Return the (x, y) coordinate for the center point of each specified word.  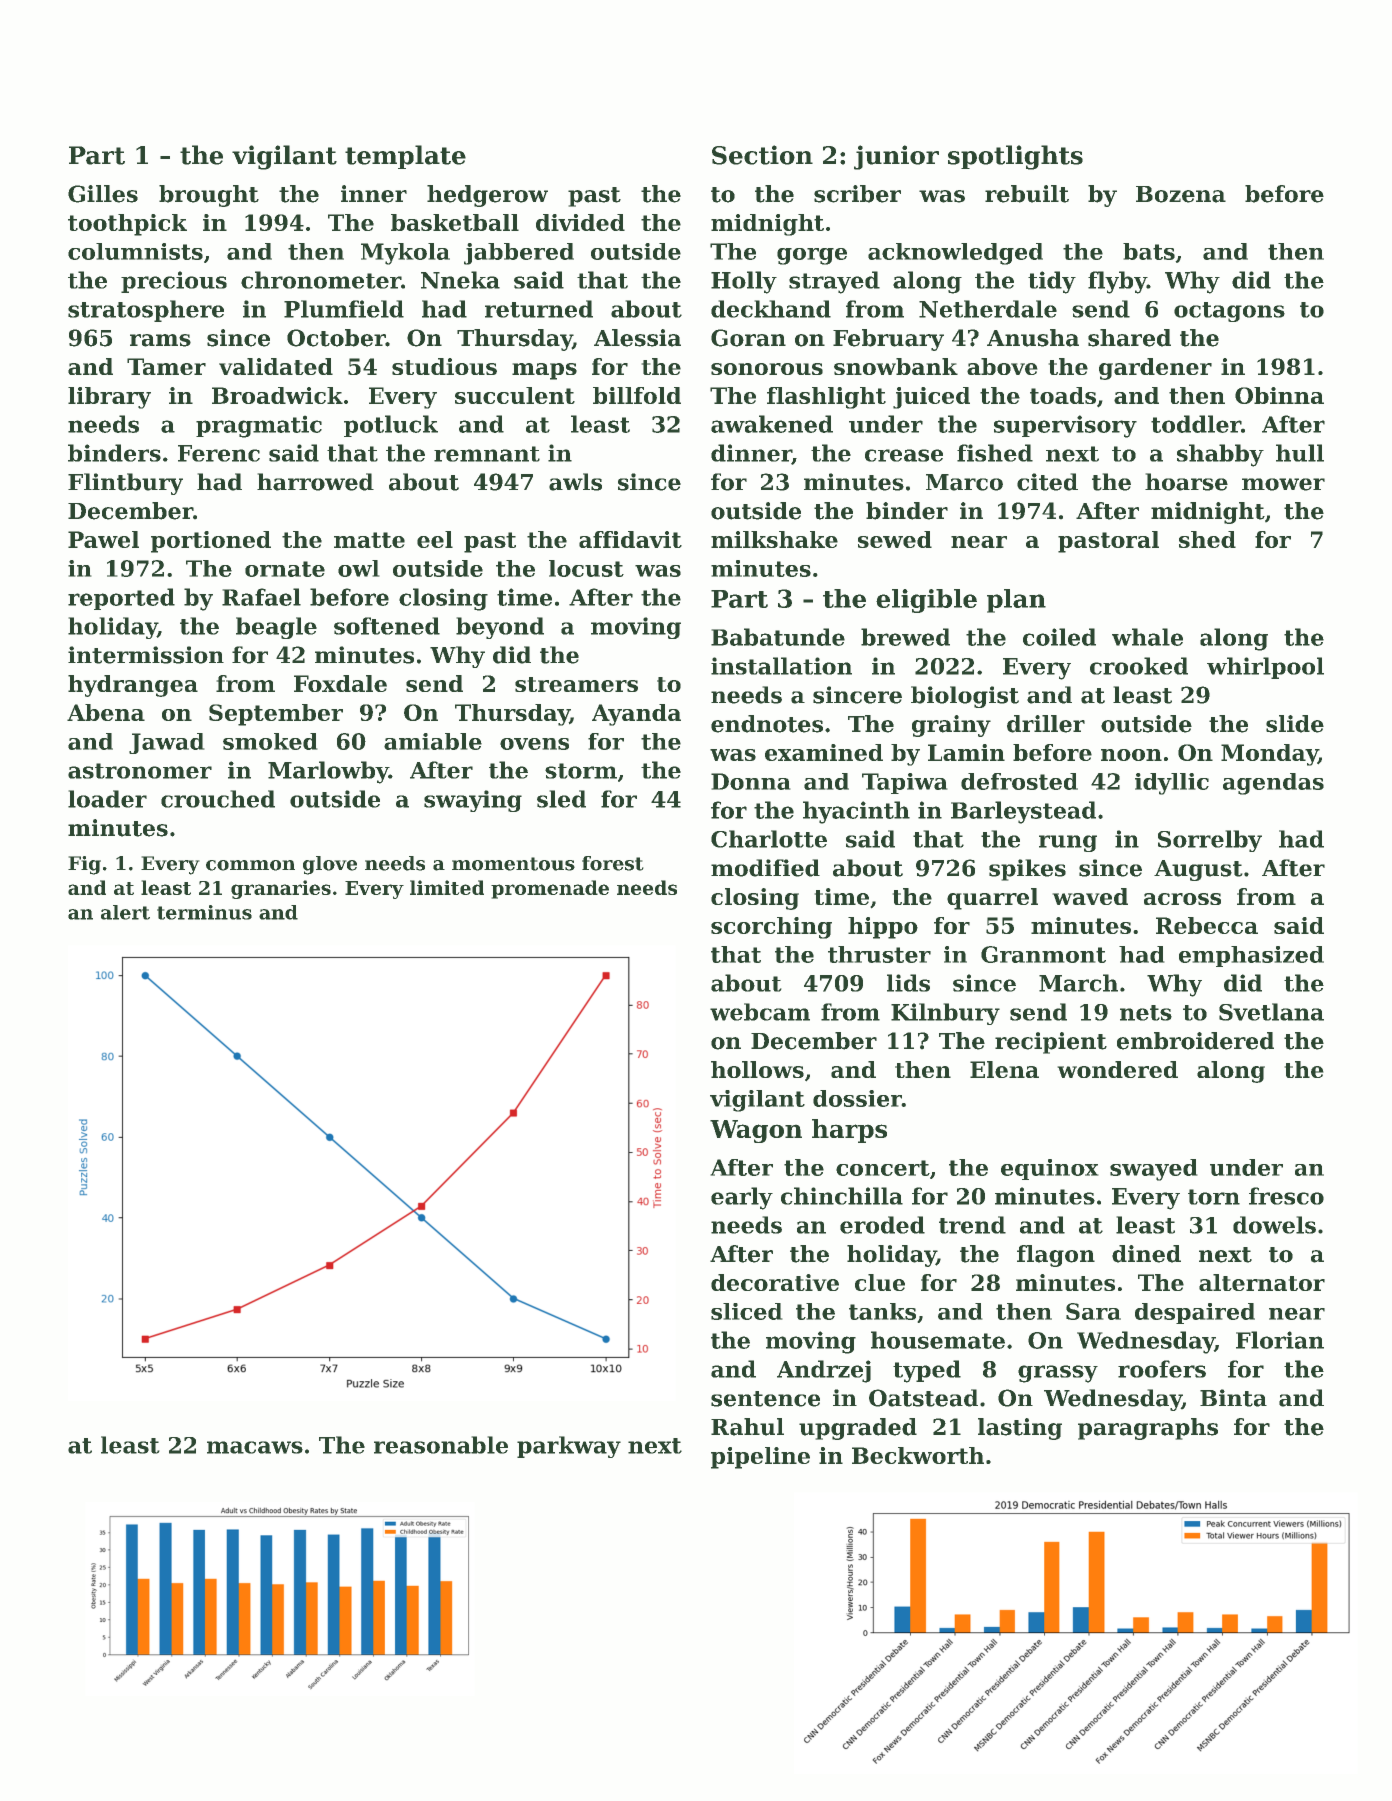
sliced (747, 1311)
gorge (812, 256)
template (405, 157)
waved (1090, 896)
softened (387, 626)
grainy (951, 726)
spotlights (1015, 157)
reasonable (441, 1445)
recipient (1051, 1043)
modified (765, 868)
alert (125, 912)
